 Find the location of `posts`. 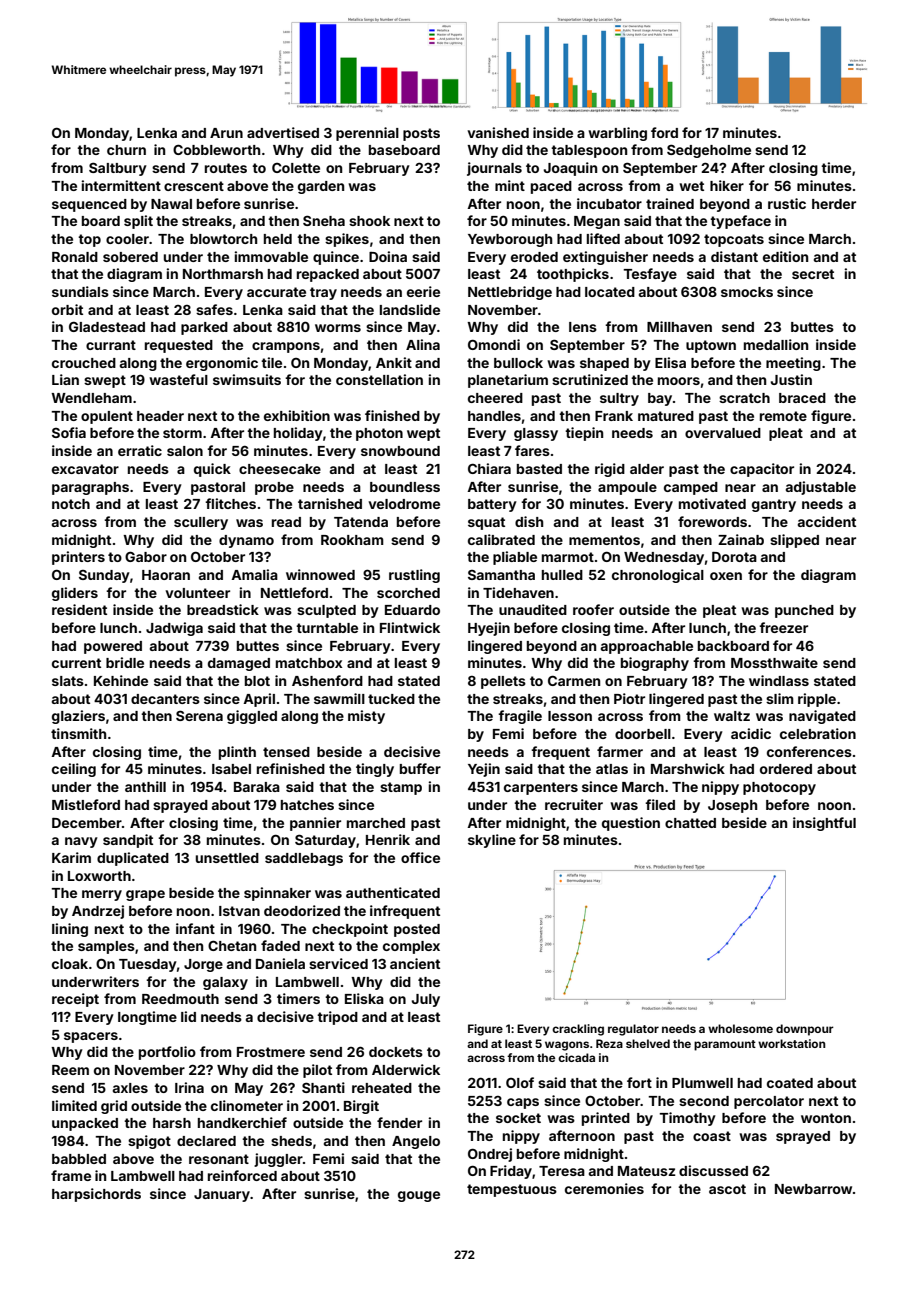

posts is located at coordinates (421, 134).
